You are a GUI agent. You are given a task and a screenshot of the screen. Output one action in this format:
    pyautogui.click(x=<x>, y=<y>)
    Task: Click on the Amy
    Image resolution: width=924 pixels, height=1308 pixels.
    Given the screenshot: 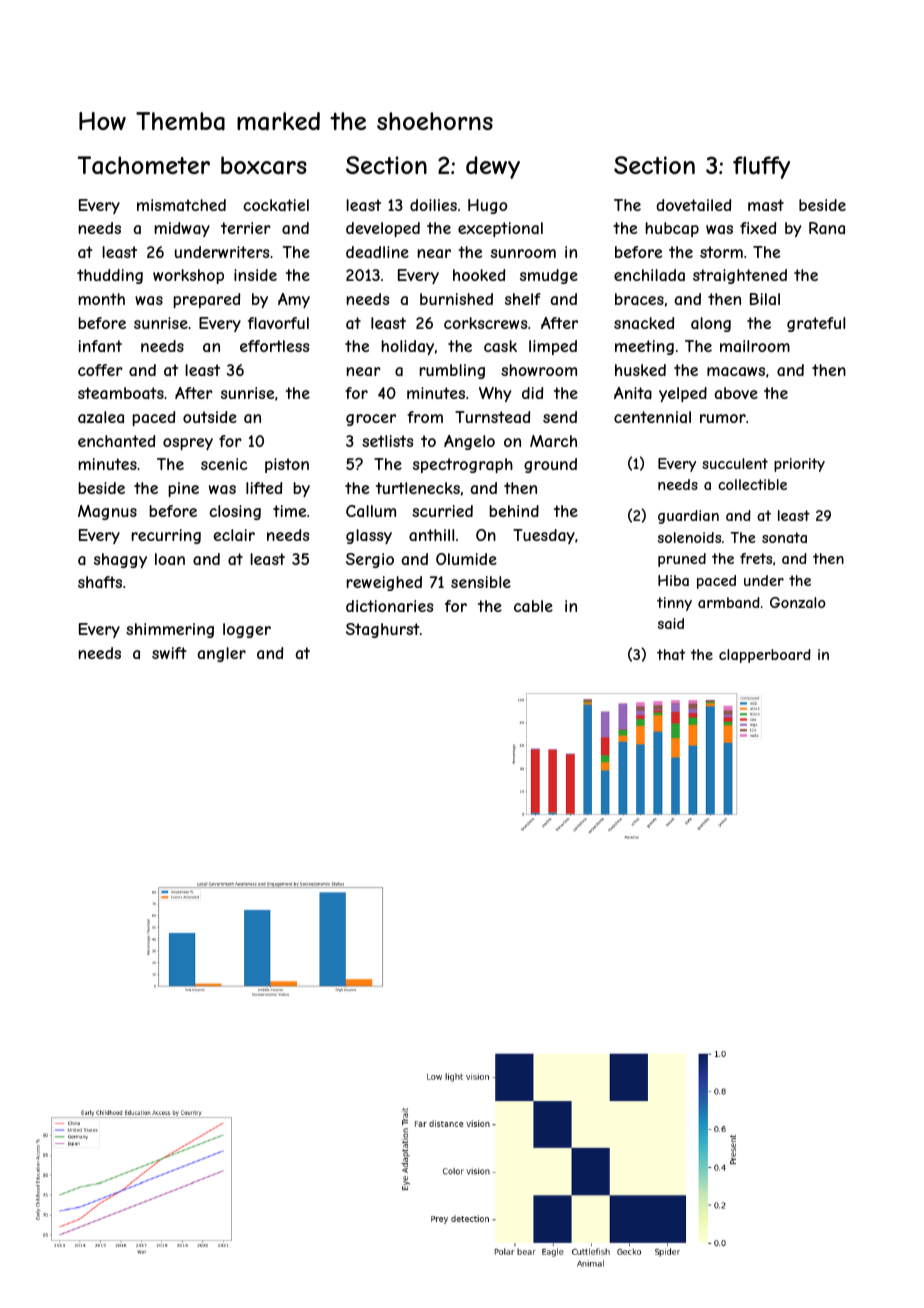 What is the action you would take?
    pyautogui.click(x=294, y=300)
